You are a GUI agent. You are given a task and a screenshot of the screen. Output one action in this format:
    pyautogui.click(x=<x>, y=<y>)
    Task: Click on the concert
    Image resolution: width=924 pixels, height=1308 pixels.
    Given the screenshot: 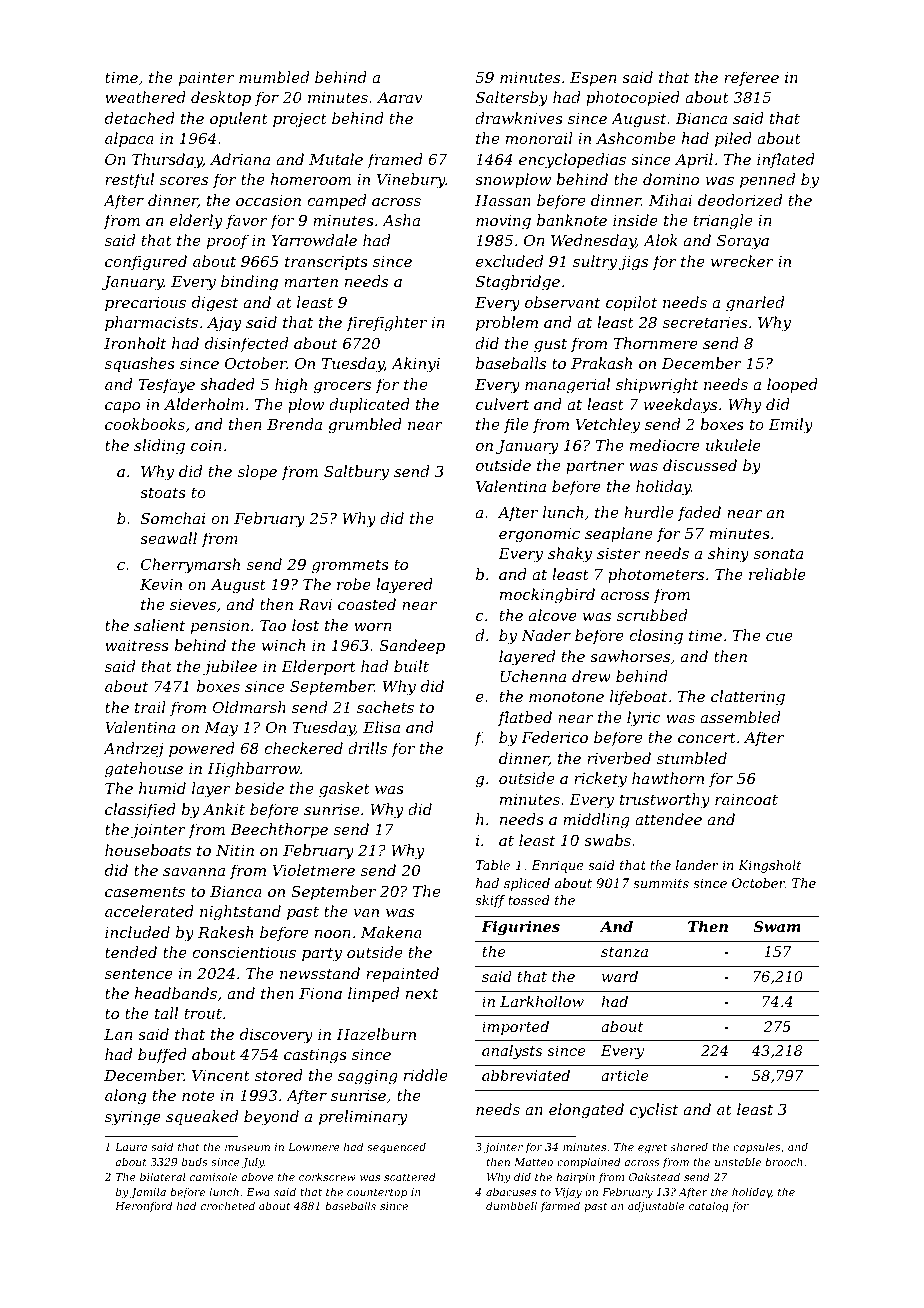 What is the action you would take?
    pyautogui.click(x=707, y=737)
